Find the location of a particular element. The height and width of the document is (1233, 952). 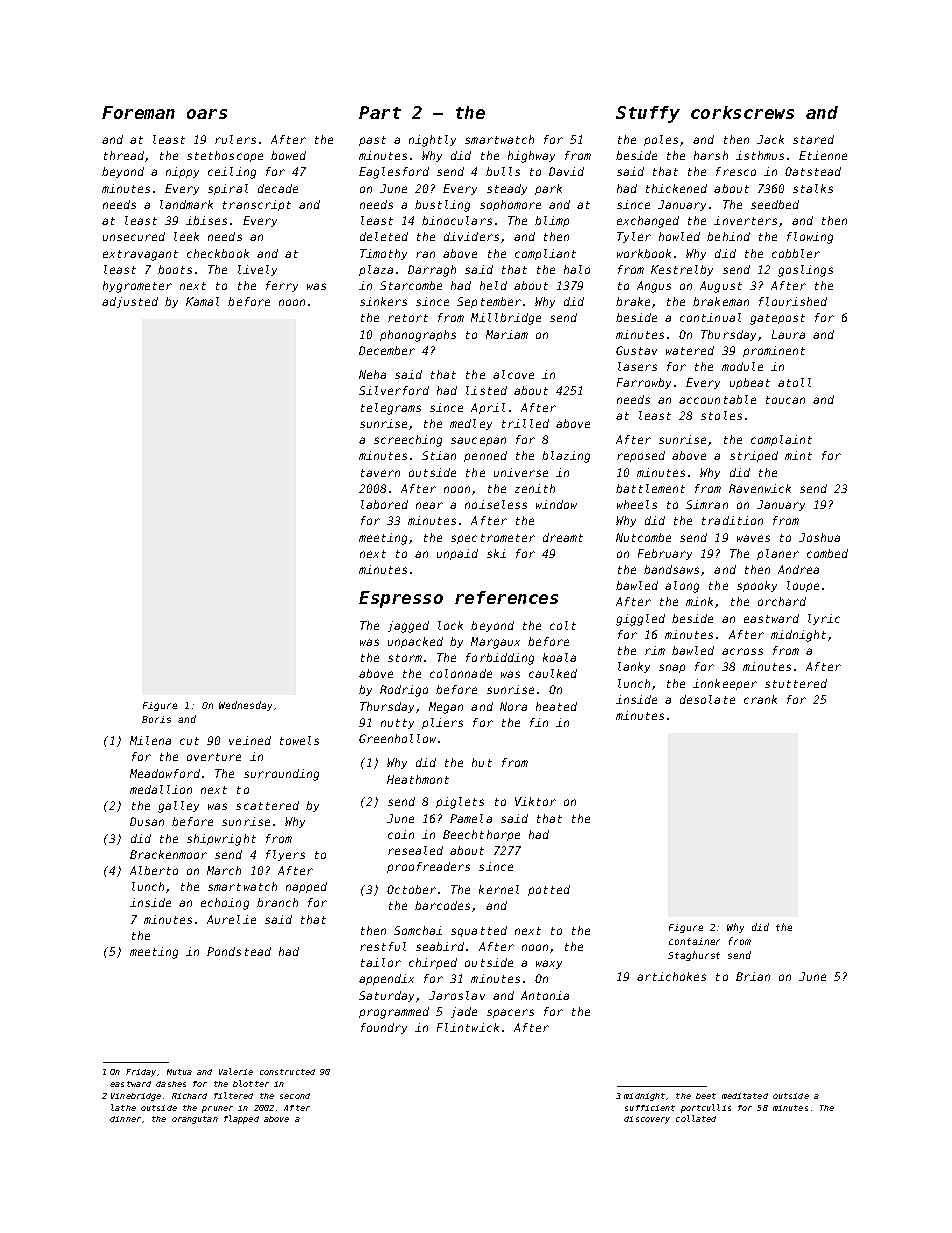

Part is located at coordinates (380, 112).
